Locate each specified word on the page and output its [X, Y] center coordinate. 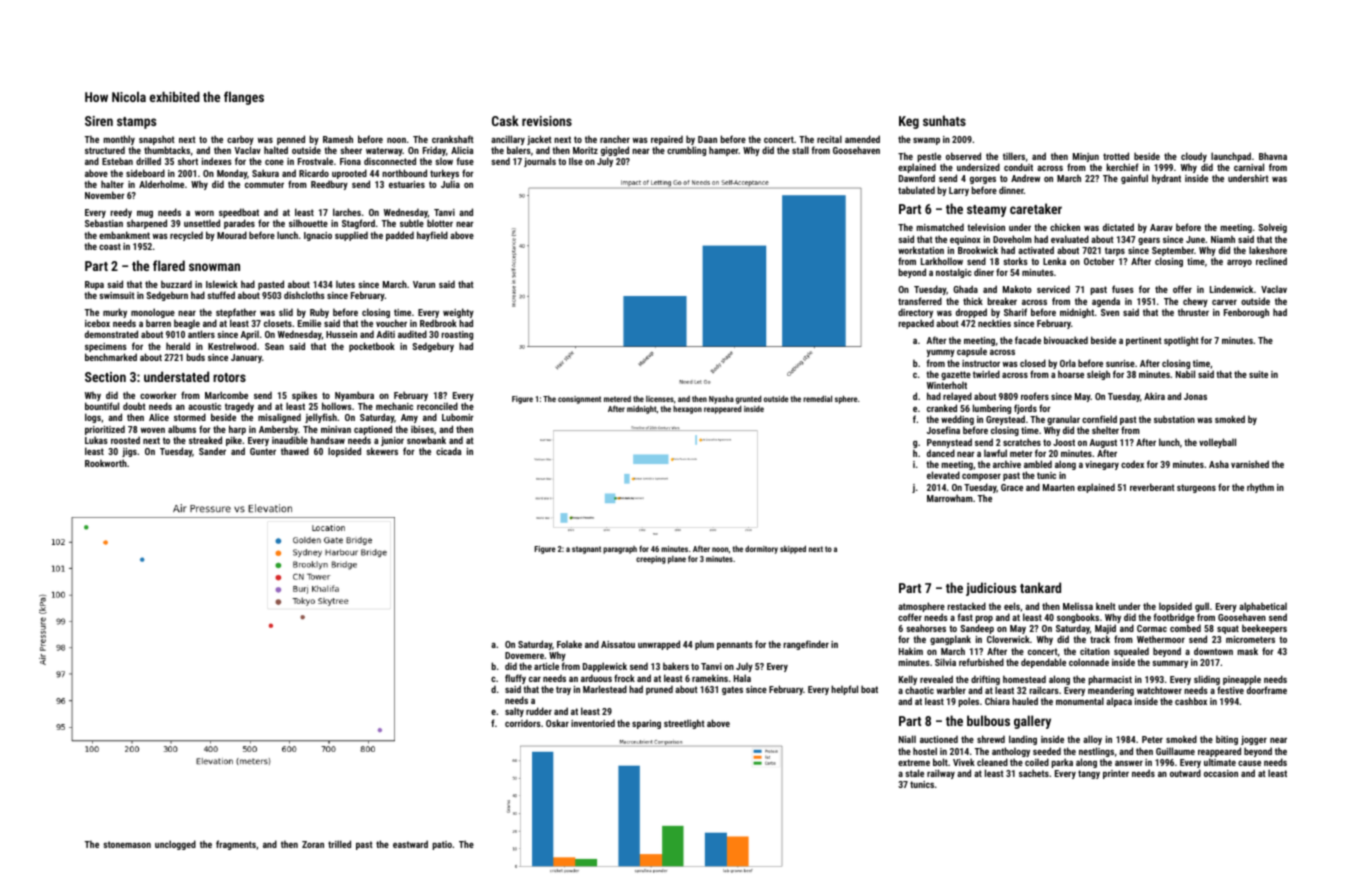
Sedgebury [433, 347]
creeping [651, 560]
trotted [1116, 156]
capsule [972, 352]
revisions [547, 121]
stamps [136, 123]
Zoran [313, 844]
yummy [941, 353]
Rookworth [106, 463]
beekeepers [1264, 629]
